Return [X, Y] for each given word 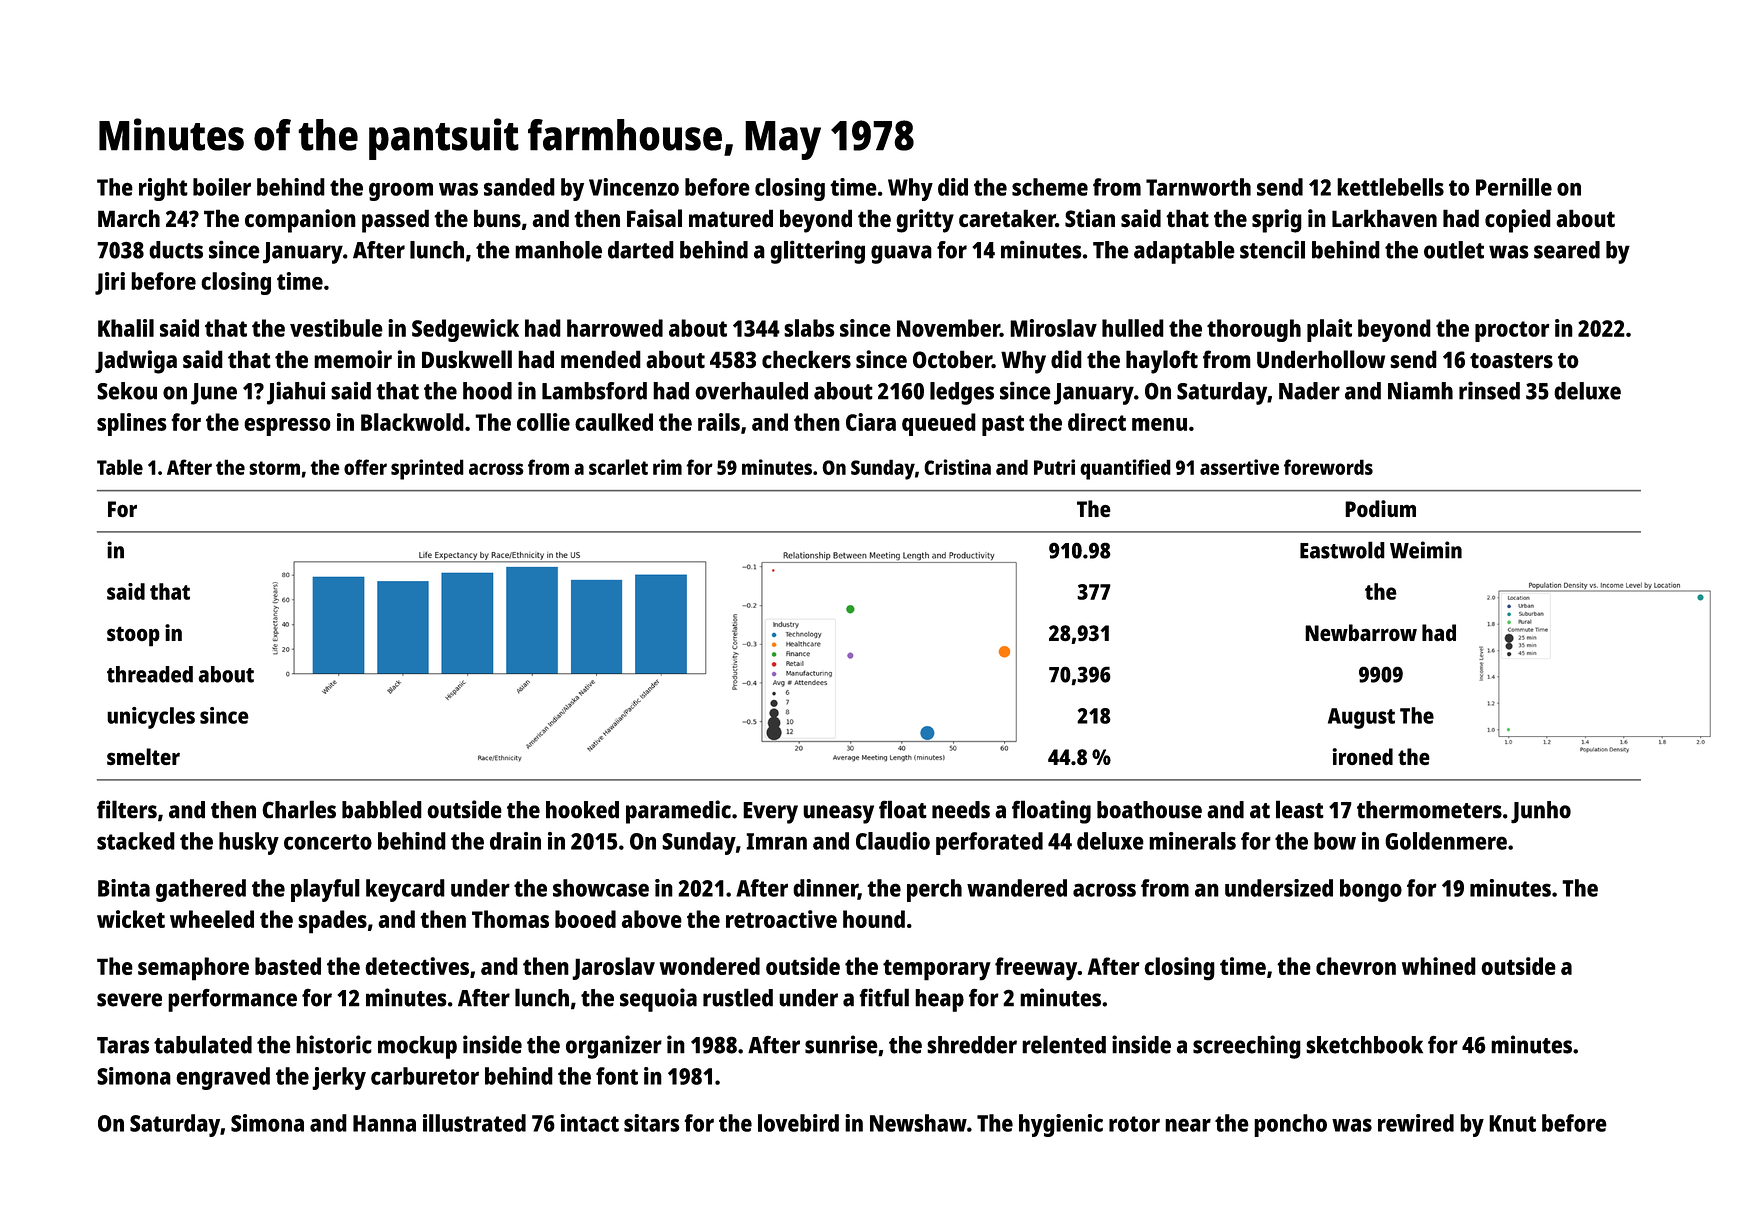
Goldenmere [1446, 841]
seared [1567, 250]
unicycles [151, 718]
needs [961, 810]
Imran [776, 841]
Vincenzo [634, 187]
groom [401, 191]
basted [288, 966]
